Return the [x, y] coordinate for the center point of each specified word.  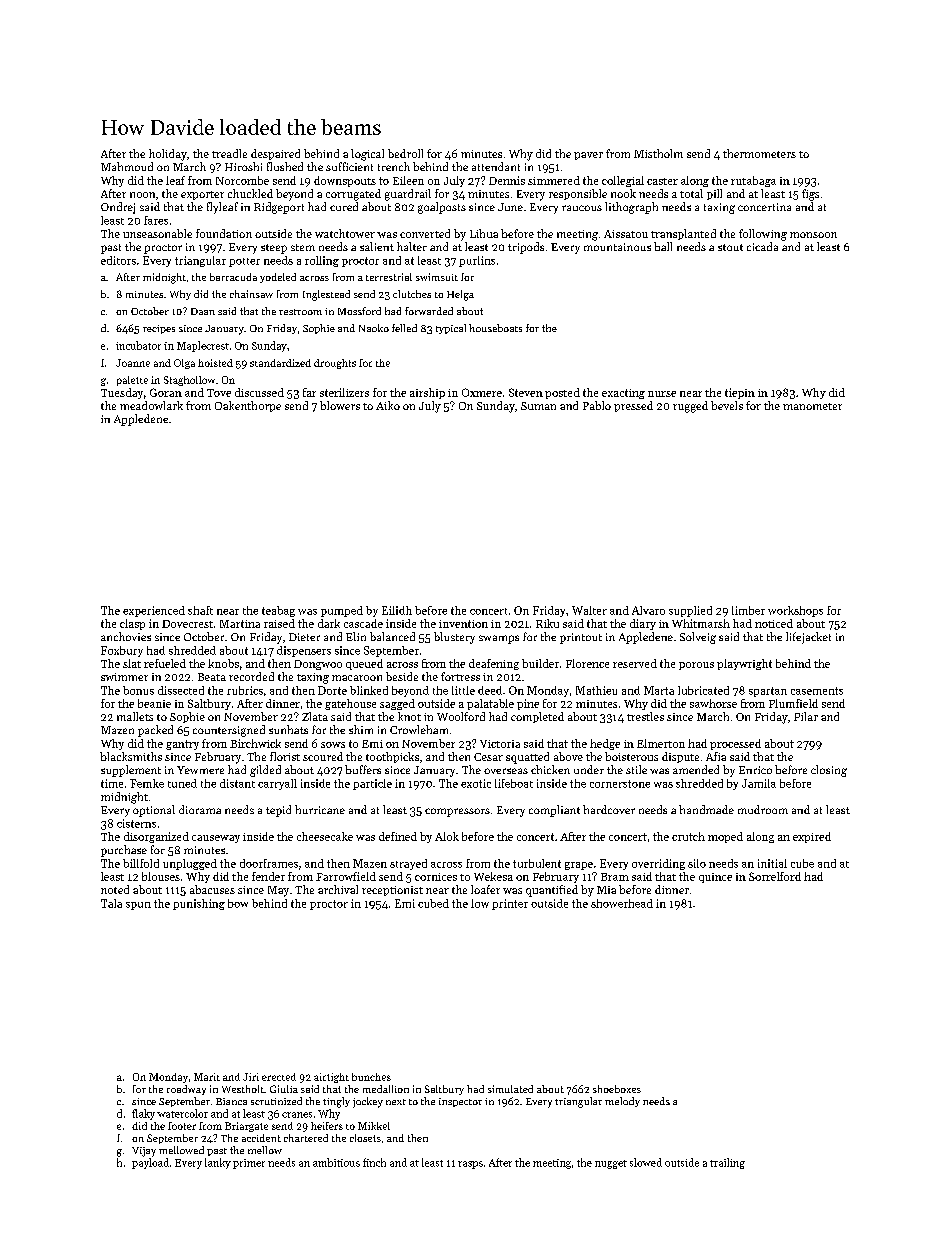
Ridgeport [279, 208]
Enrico [755, 770]
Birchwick [255, 743]
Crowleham [419, 729]
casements [817, 691]
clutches [412, 294]
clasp [132, 624]
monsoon [813, 235]
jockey [368, 1102]
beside [402, 676]
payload [150, 1163]
